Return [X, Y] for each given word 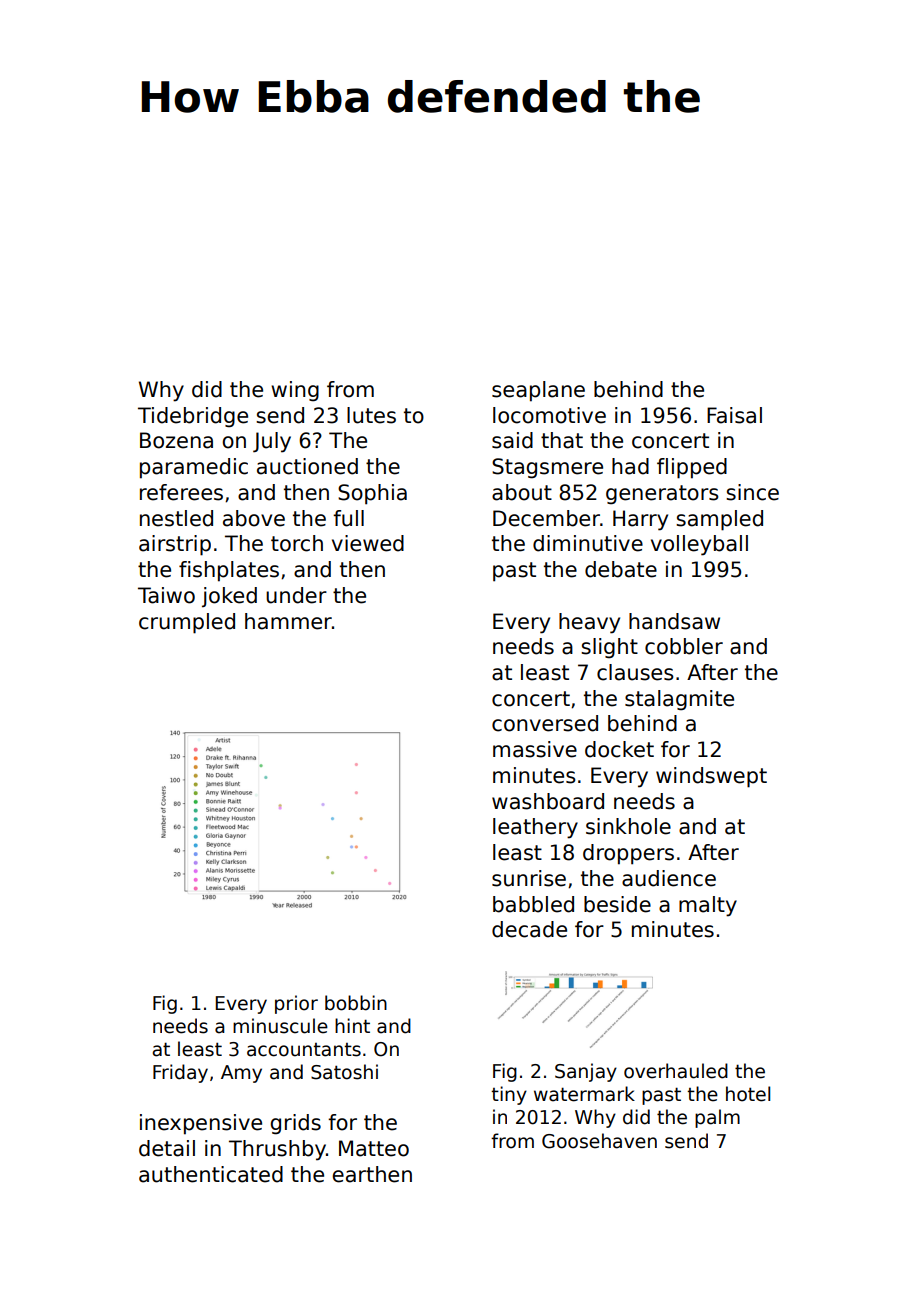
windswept [711, 777]
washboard [548, 801]
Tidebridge [193, 417]
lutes [371, 415]
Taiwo [166, 595]
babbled [533, 904]
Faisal [734, 415]
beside [617, 904]
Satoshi [344, 1072]
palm [717, 1118]
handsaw [674, 621]
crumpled [187, 623]
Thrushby [277, 1150]
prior [296, 1004]
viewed [368, 543]
